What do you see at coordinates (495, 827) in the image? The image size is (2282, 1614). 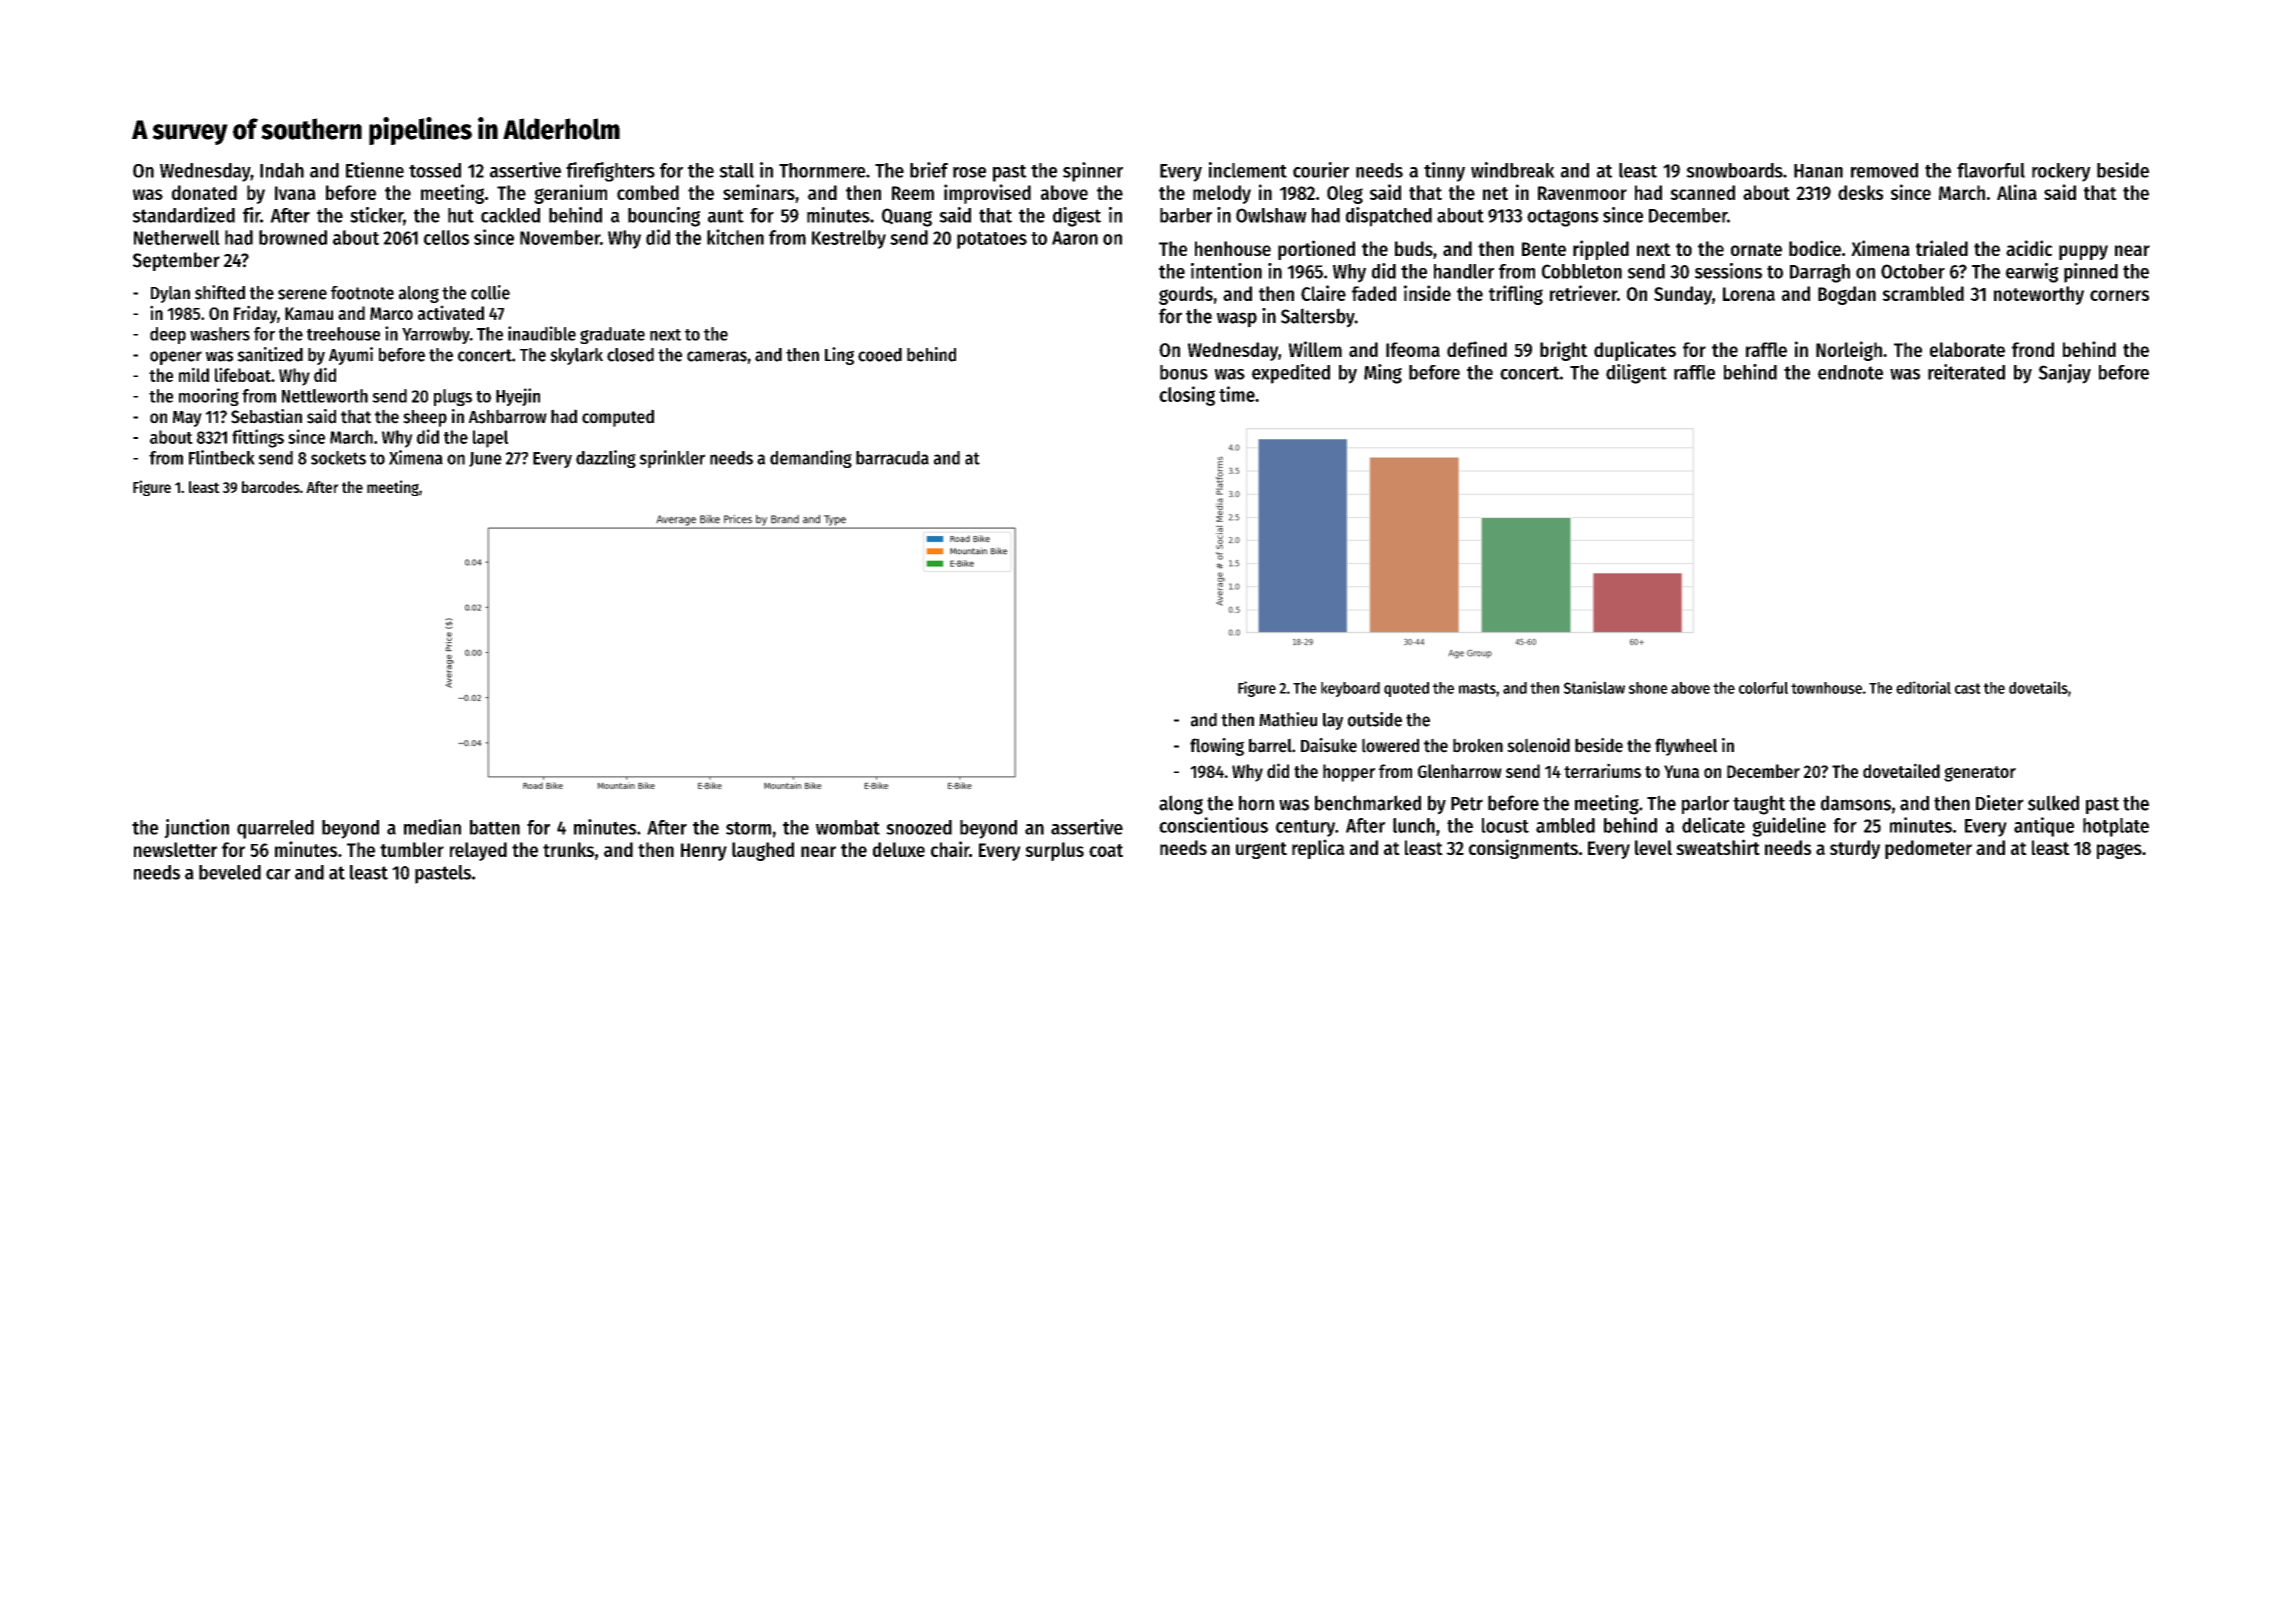 I see `batten` at bounding box center [495, 827].
